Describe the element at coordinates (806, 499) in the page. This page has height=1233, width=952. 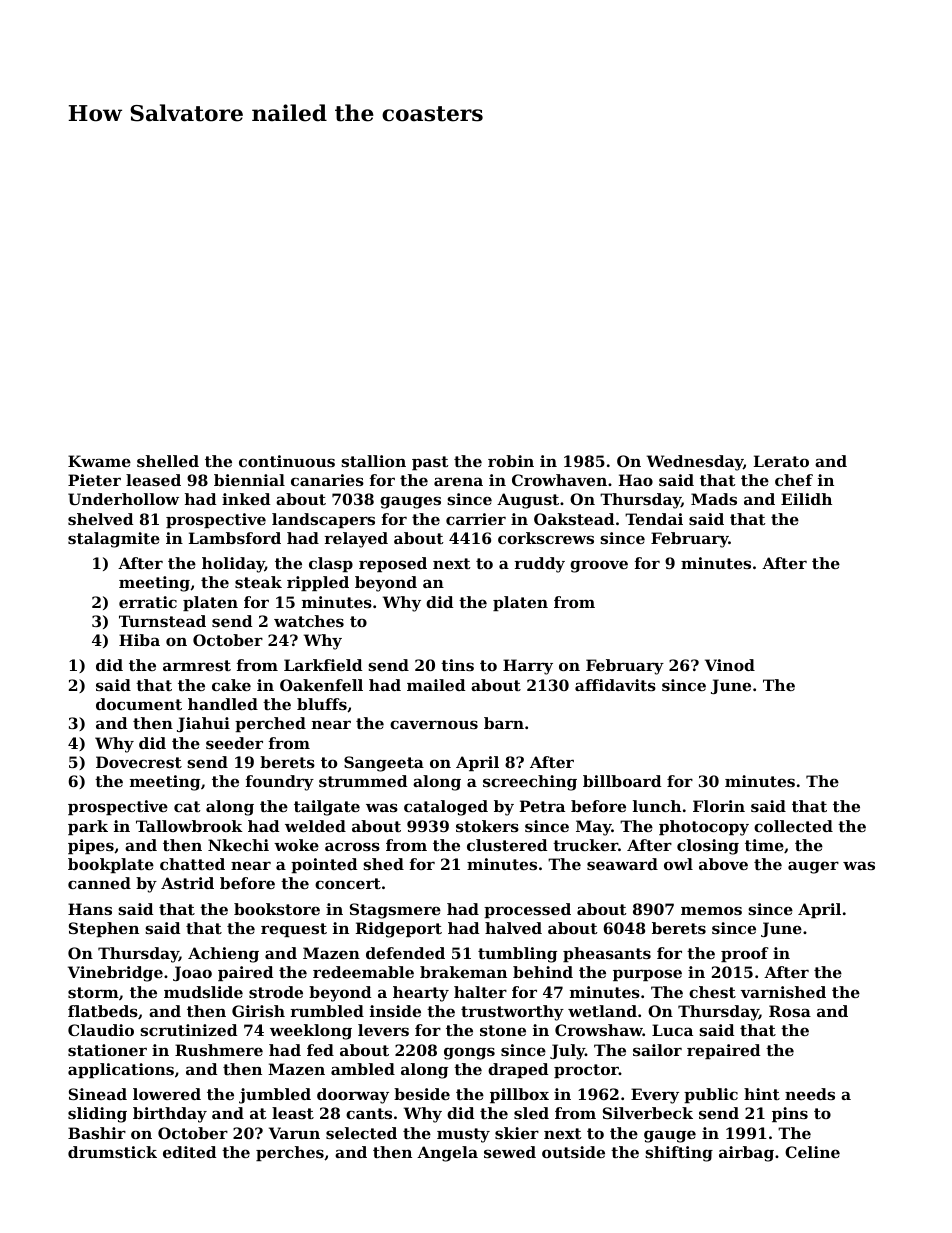
I see `Eilidh` at that location.
